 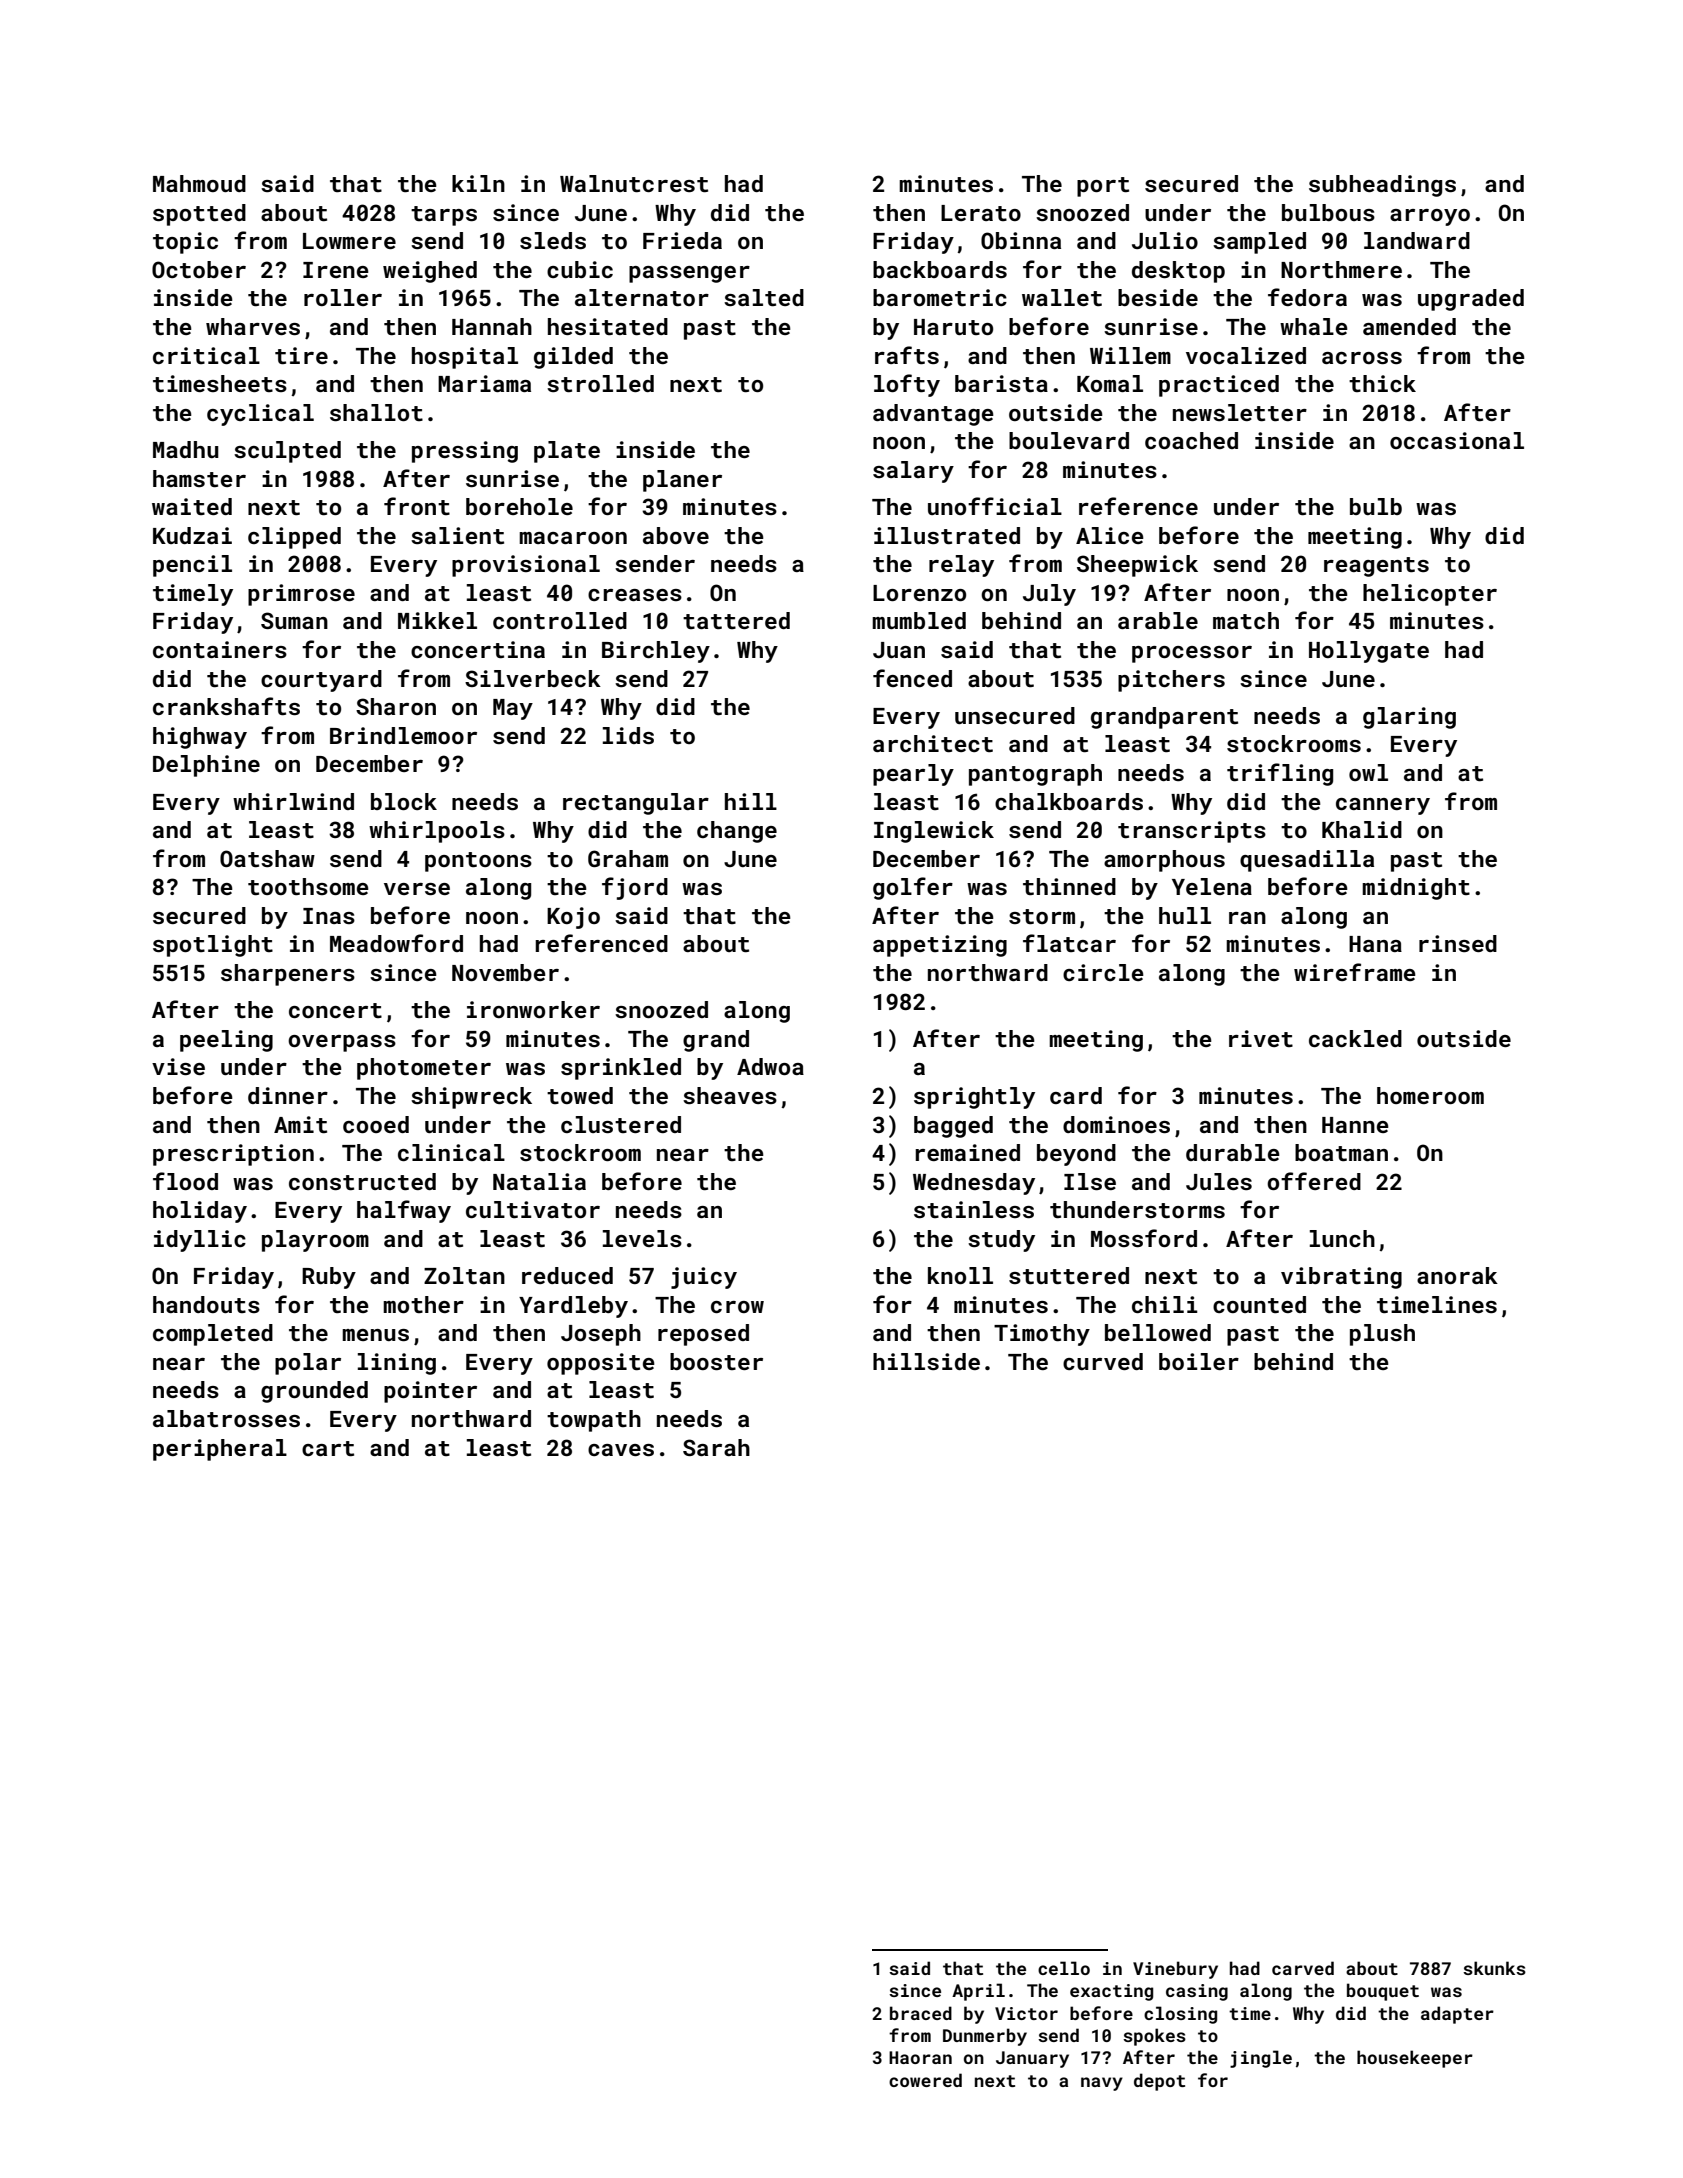 I want to click on Lerato, so click(x=981, y=213).
